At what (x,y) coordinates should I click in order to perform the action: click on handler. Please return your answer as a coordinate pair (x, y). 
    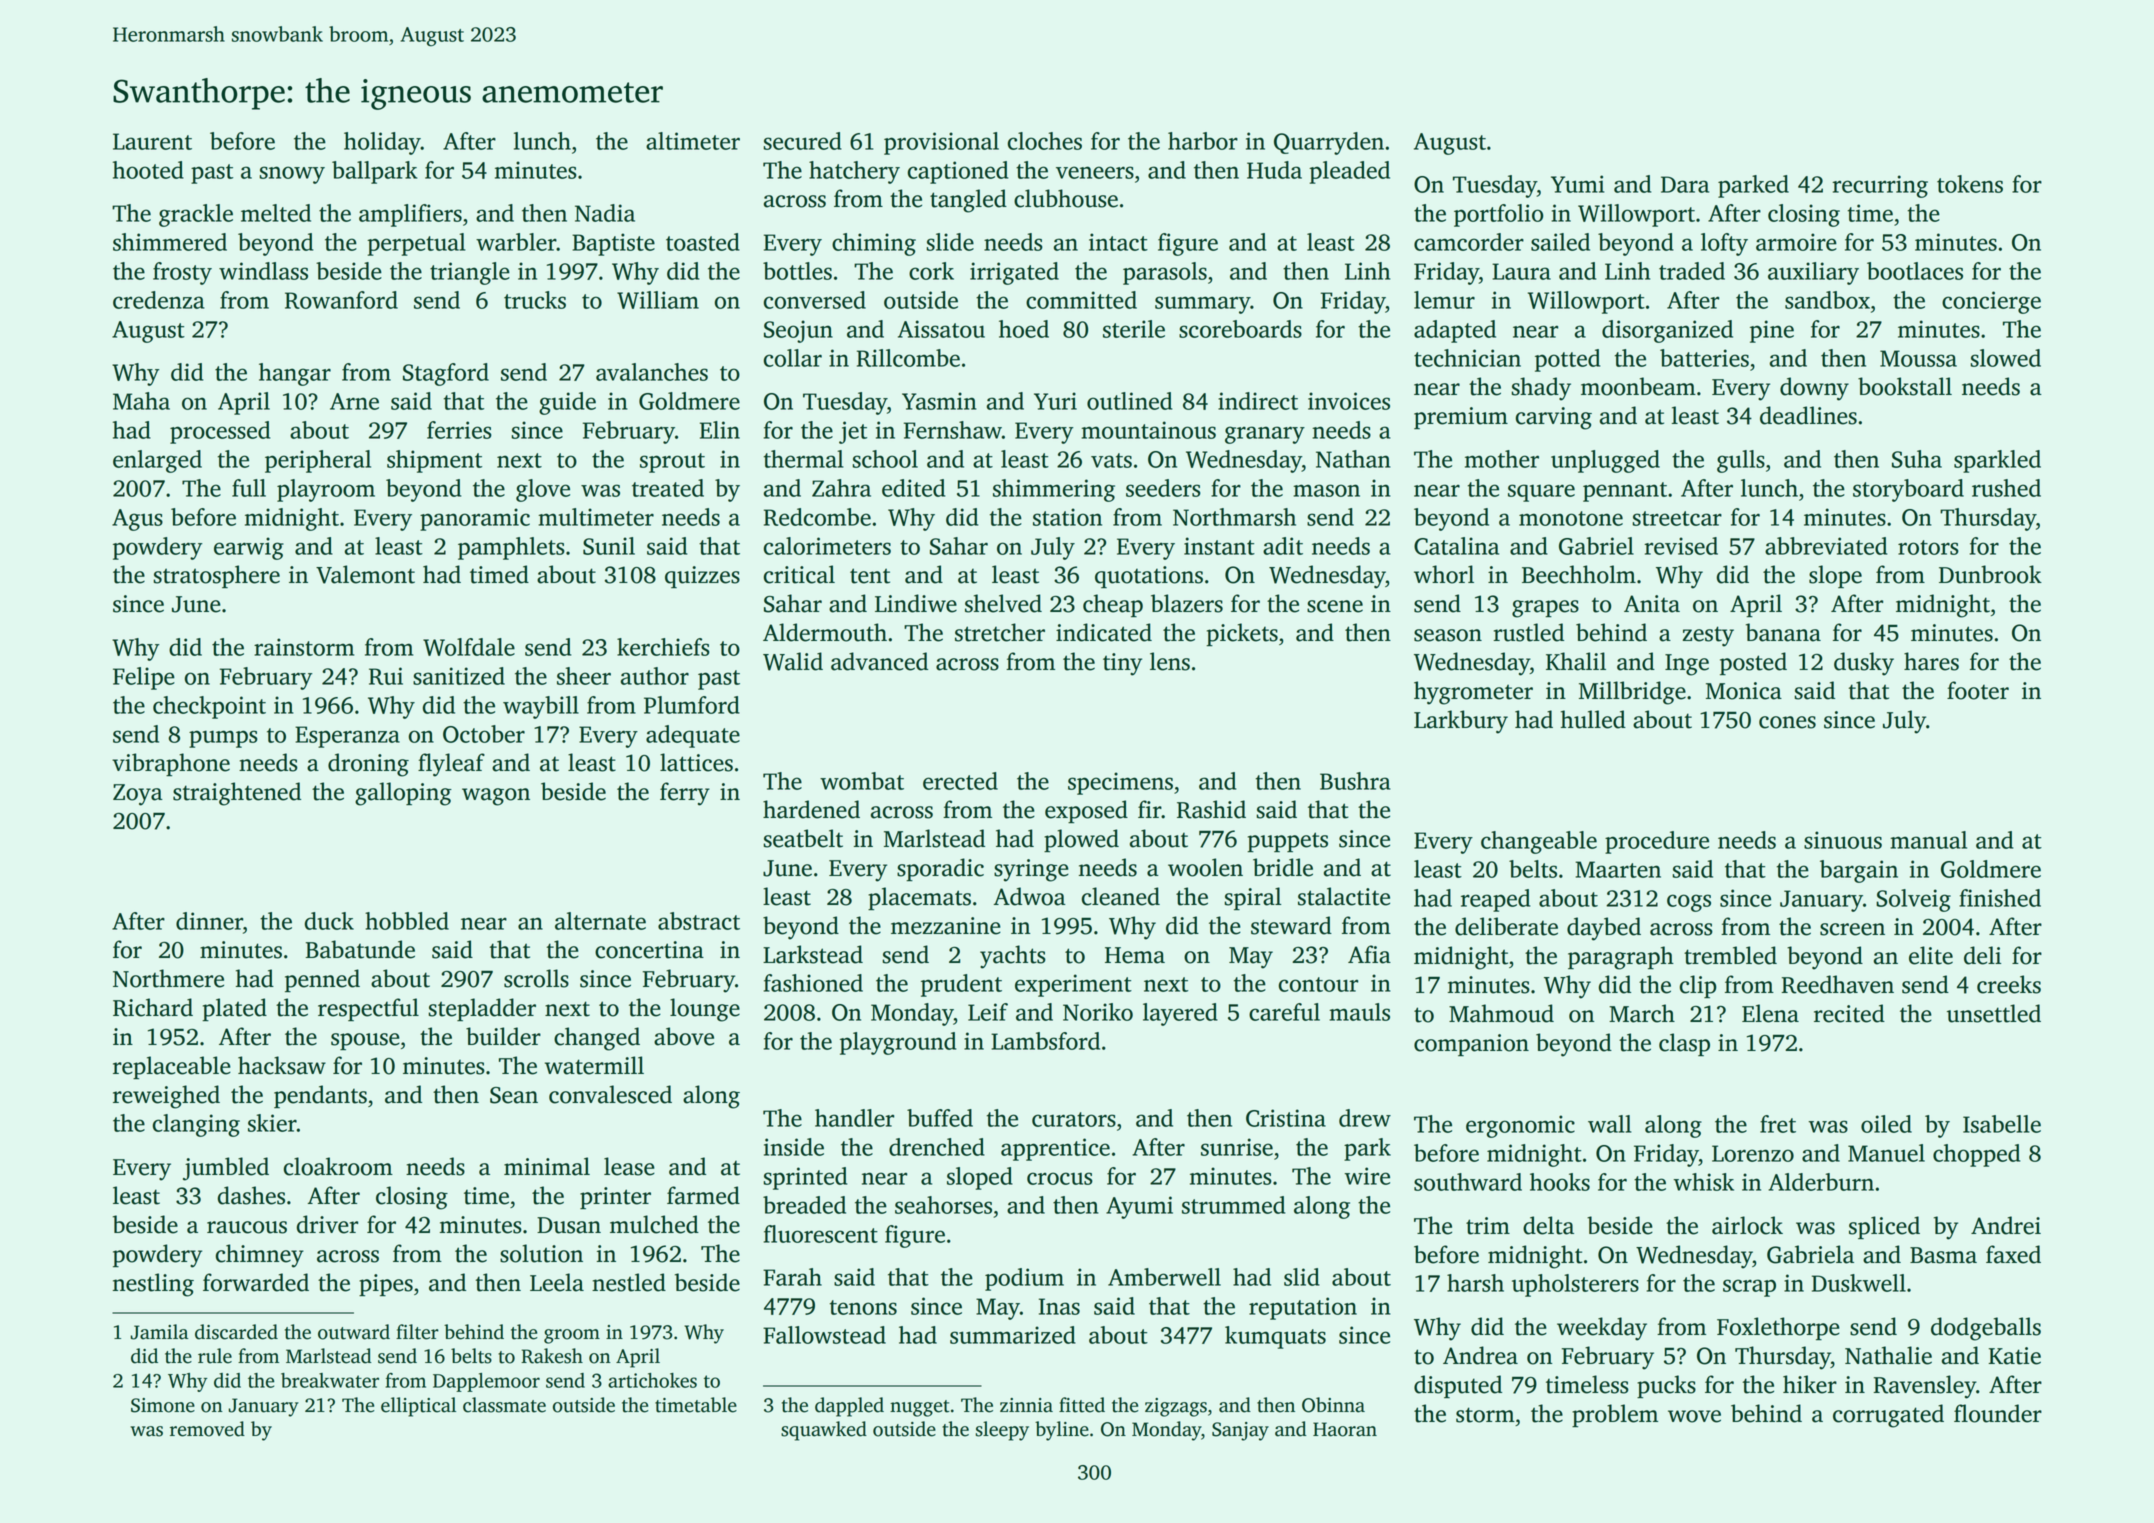
    Looking at the image, I should click on (854, 1118).
